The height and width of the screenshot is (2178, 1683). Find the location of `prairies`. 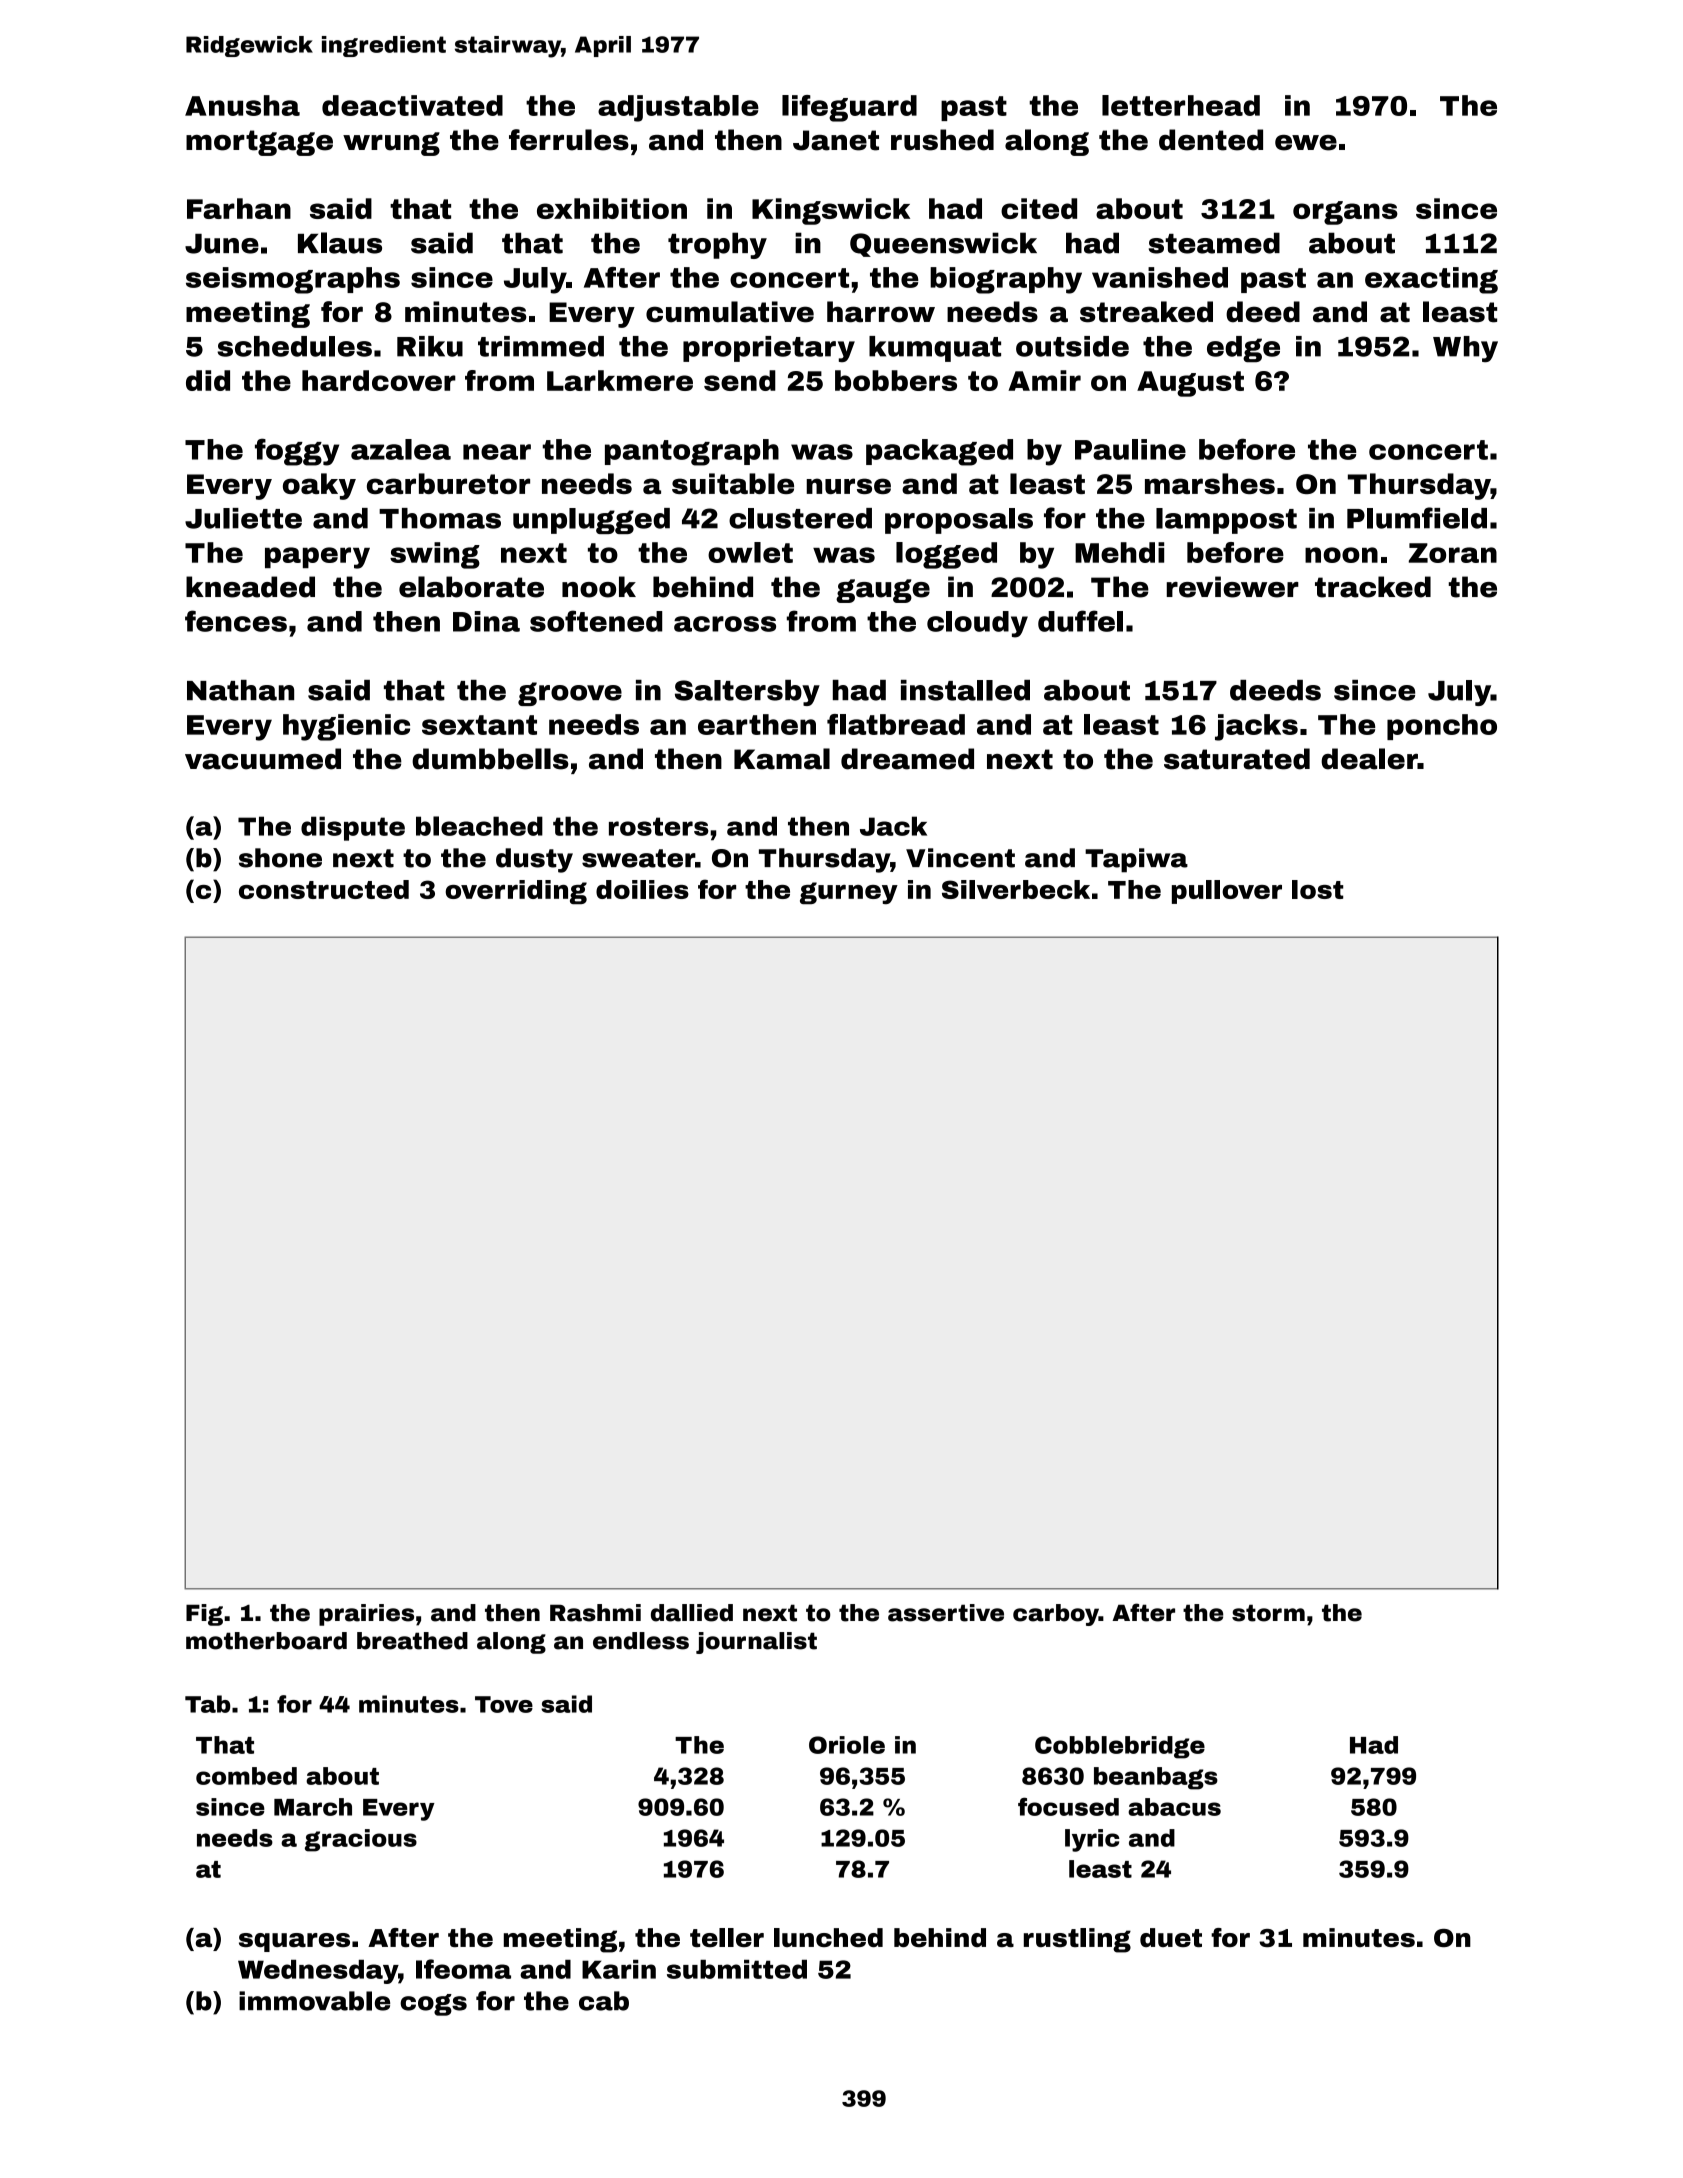

prairies is located at coordinates (366, 1615).
